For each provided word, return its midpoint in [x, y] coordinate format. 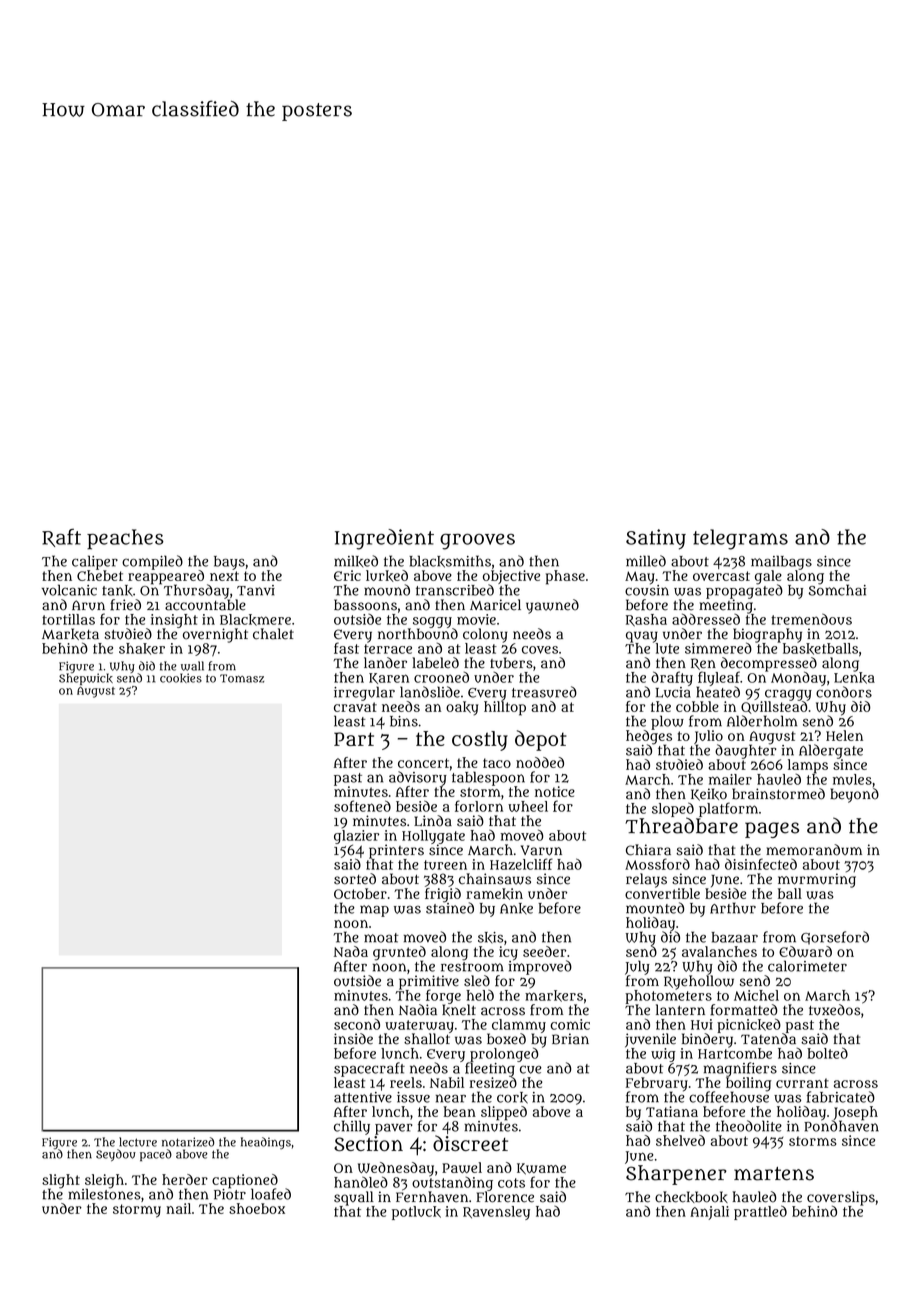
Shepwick [86, 679]
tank [117, 591]
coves [540, 650]
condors [844, 692]
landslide [430, 692]
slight [61, 1181]
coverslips [841, 1198]
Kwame [541, 1169]
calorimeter [807, 966]
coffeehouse [729, 1097]
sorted [355, 879]
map [374, 911]
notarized [188, 1142]
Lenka [854, 678]
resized [493, 1082]
